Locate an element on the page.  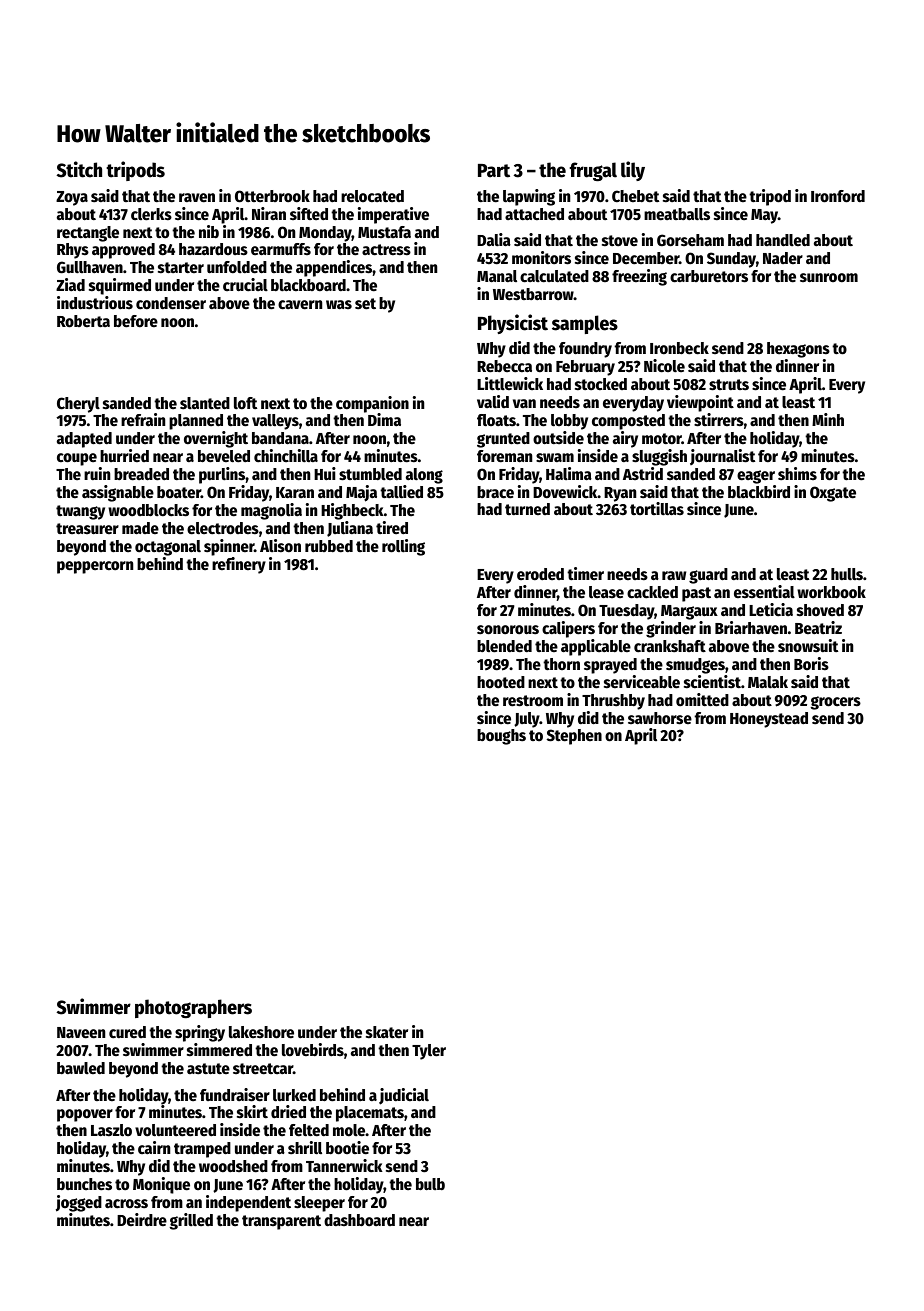
twangy is located at coordinates (80, 512).
